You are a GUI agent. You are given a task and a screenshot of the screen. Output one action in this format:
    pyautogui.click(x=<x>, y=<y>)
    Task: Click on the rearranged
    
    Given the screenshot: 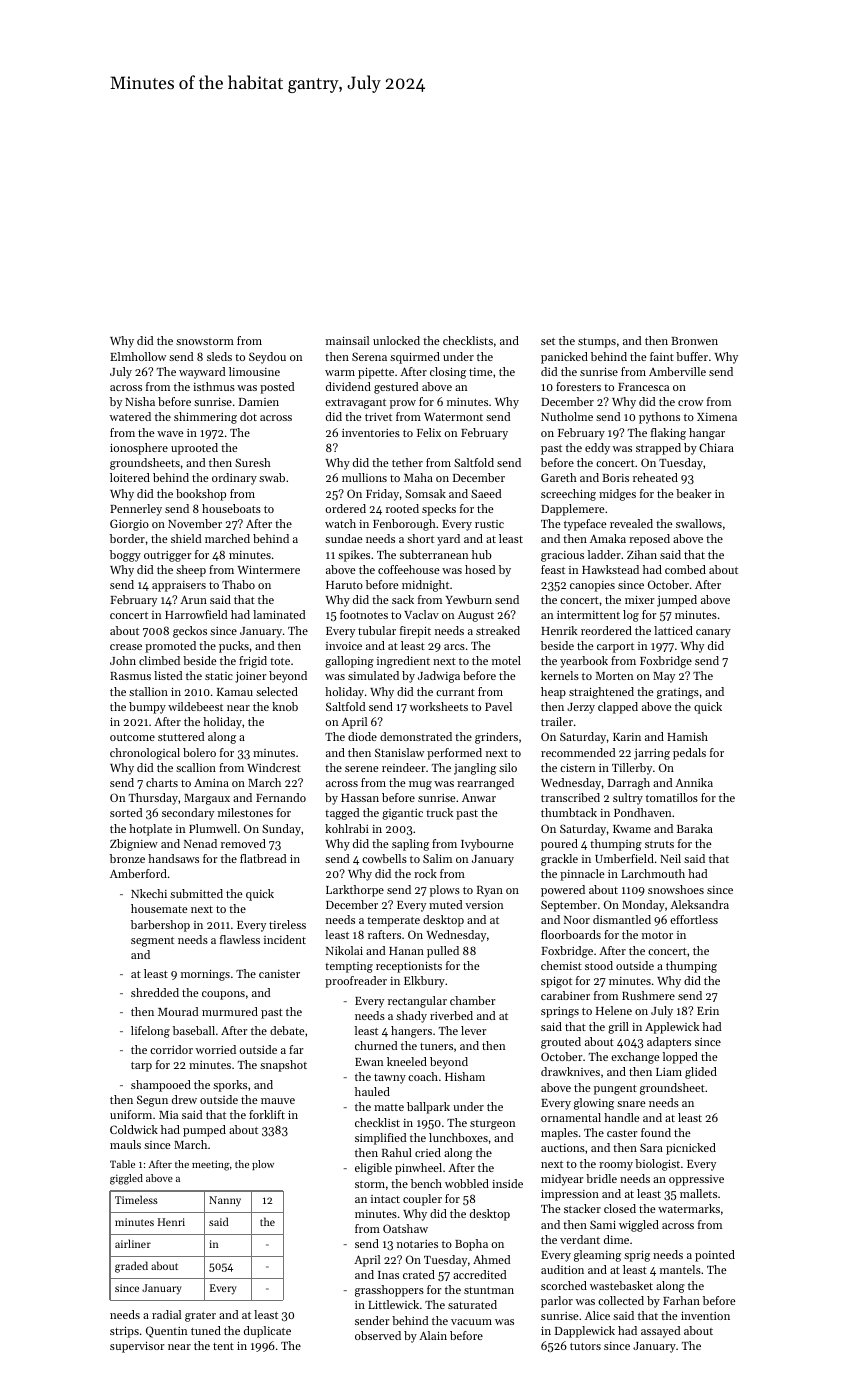 What is the action you would take?
    pyautogui.click(x=485, y=784)
